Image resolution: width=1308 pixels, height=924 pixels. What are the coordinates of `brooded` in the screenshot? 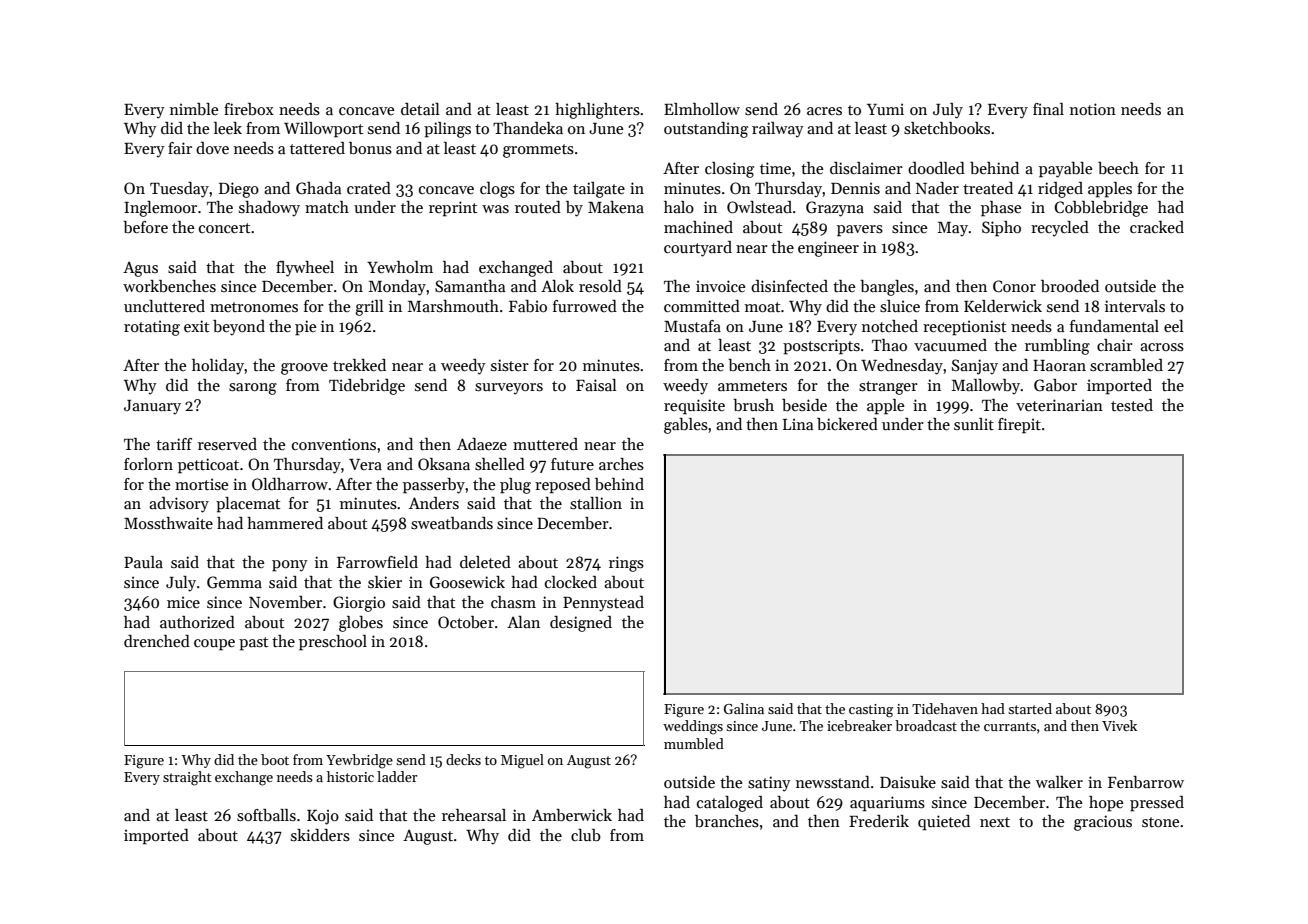 It's located at (1070, 286).
